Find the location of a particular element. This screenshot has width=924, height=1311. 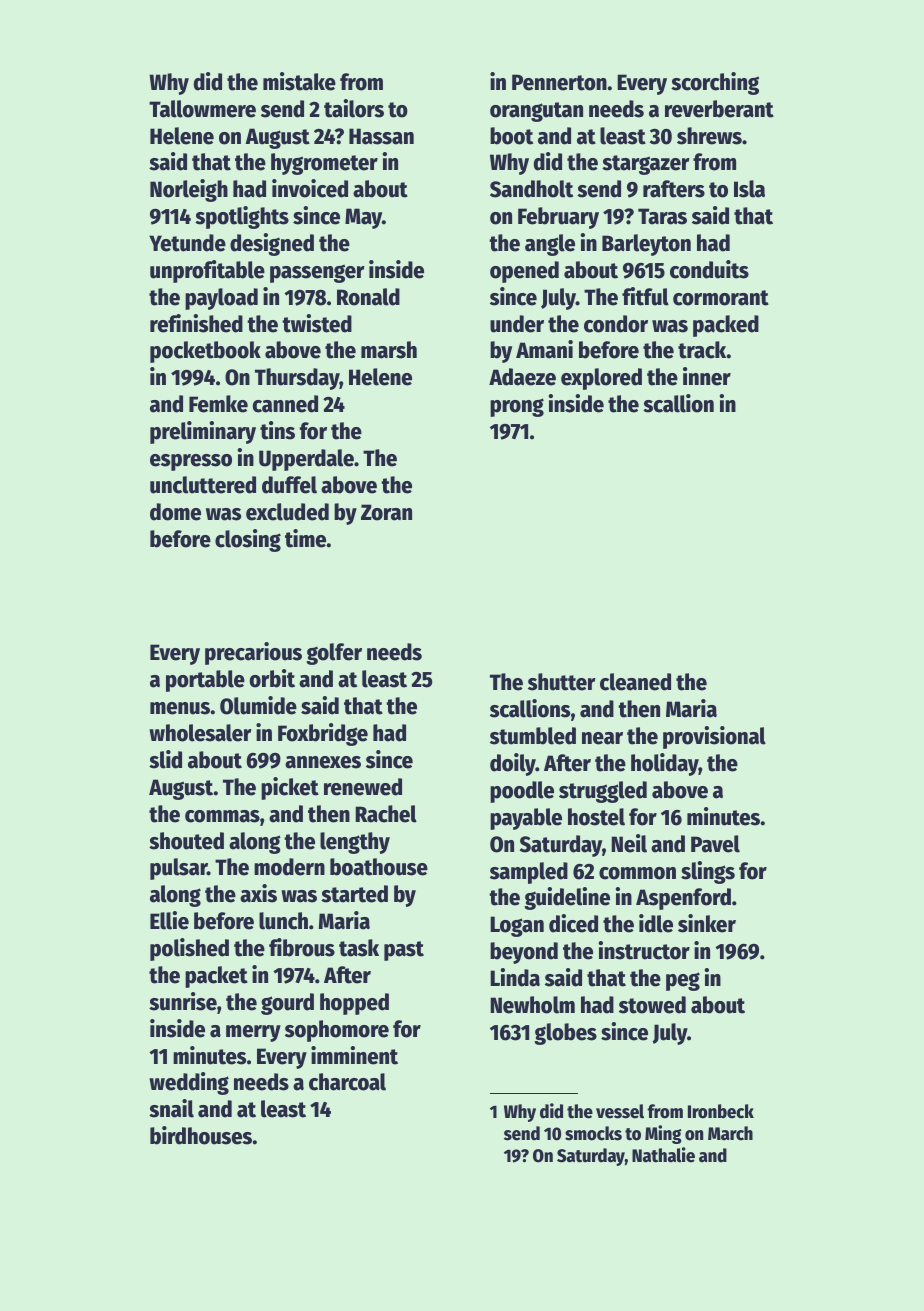

past is located at coordinates (404, 951).
